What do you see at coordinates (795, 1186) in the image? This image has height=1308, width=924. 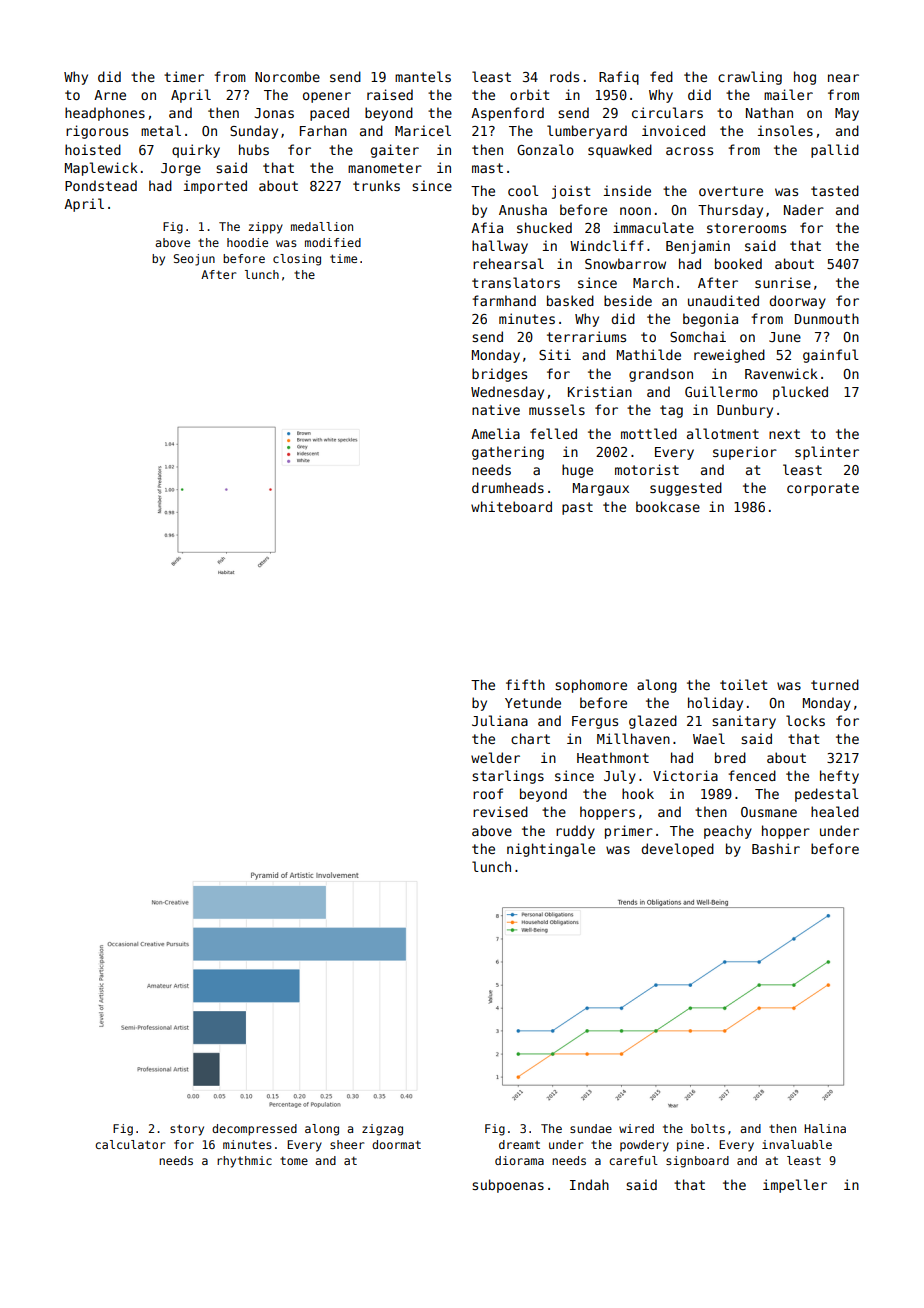 I see `impeller` at bounding box center [795, 1186].
